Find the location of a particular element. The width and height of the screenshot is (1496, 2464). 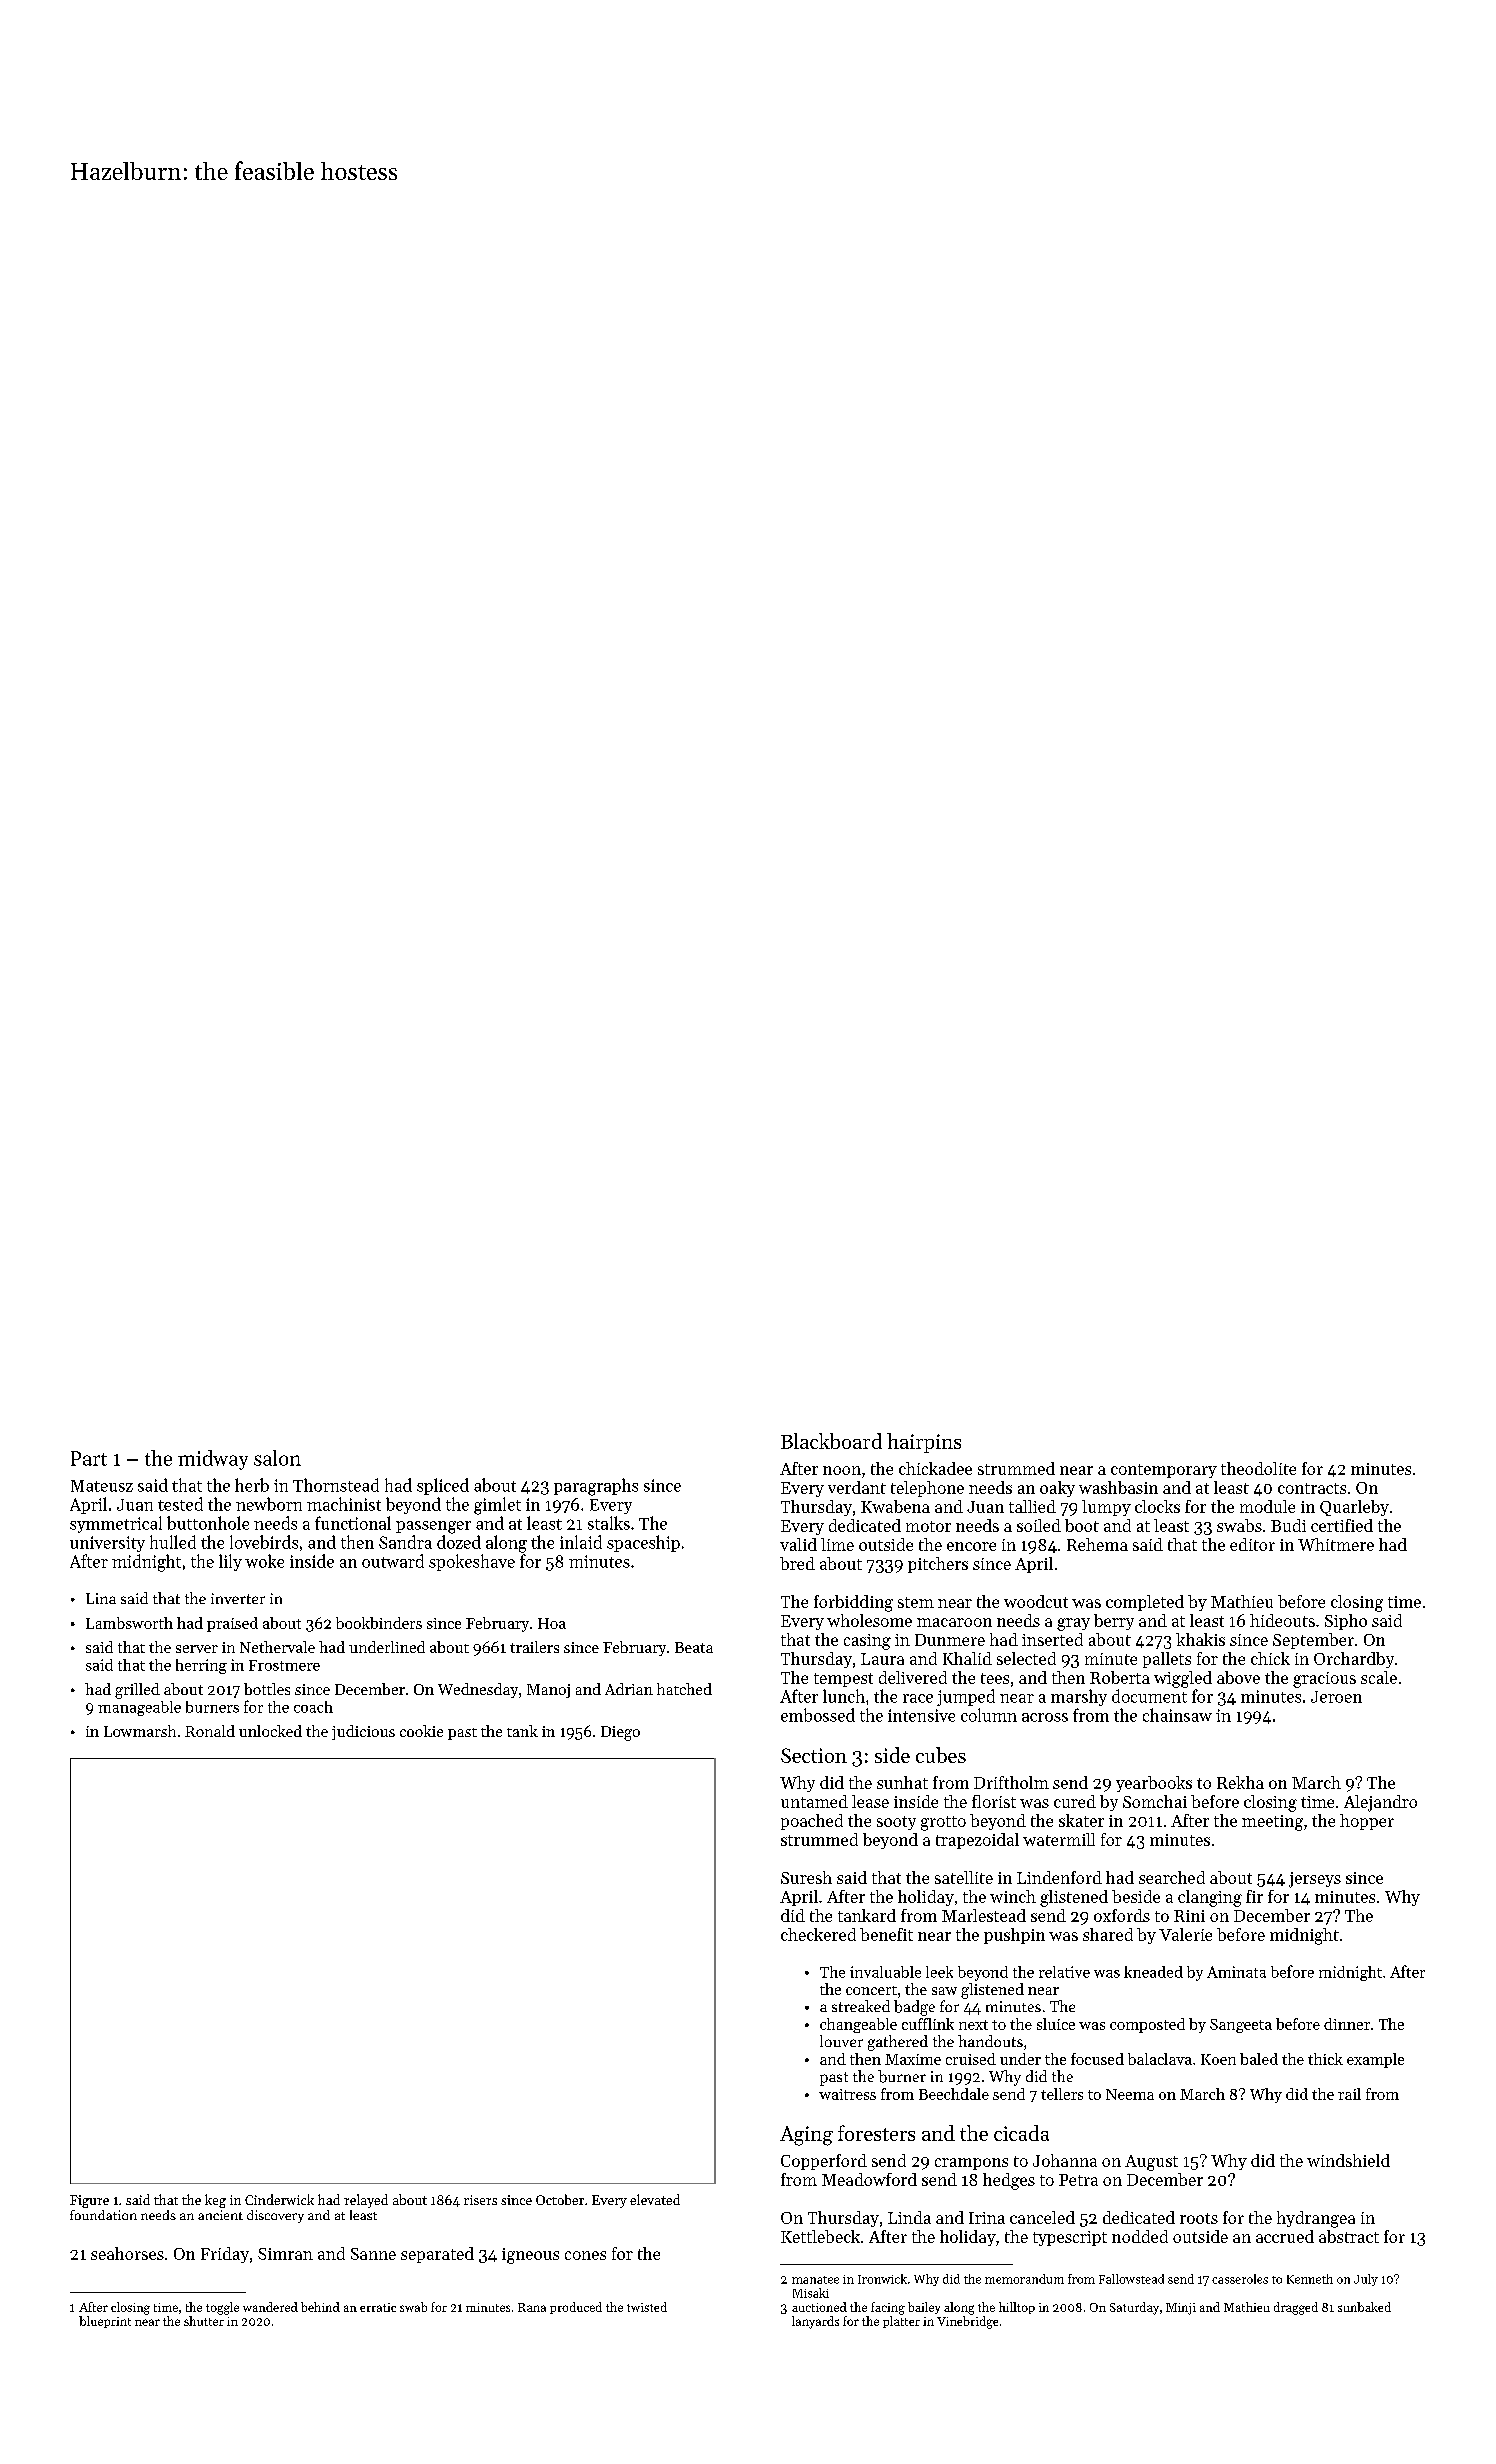

midway is located at coordinates (213, 1460).
